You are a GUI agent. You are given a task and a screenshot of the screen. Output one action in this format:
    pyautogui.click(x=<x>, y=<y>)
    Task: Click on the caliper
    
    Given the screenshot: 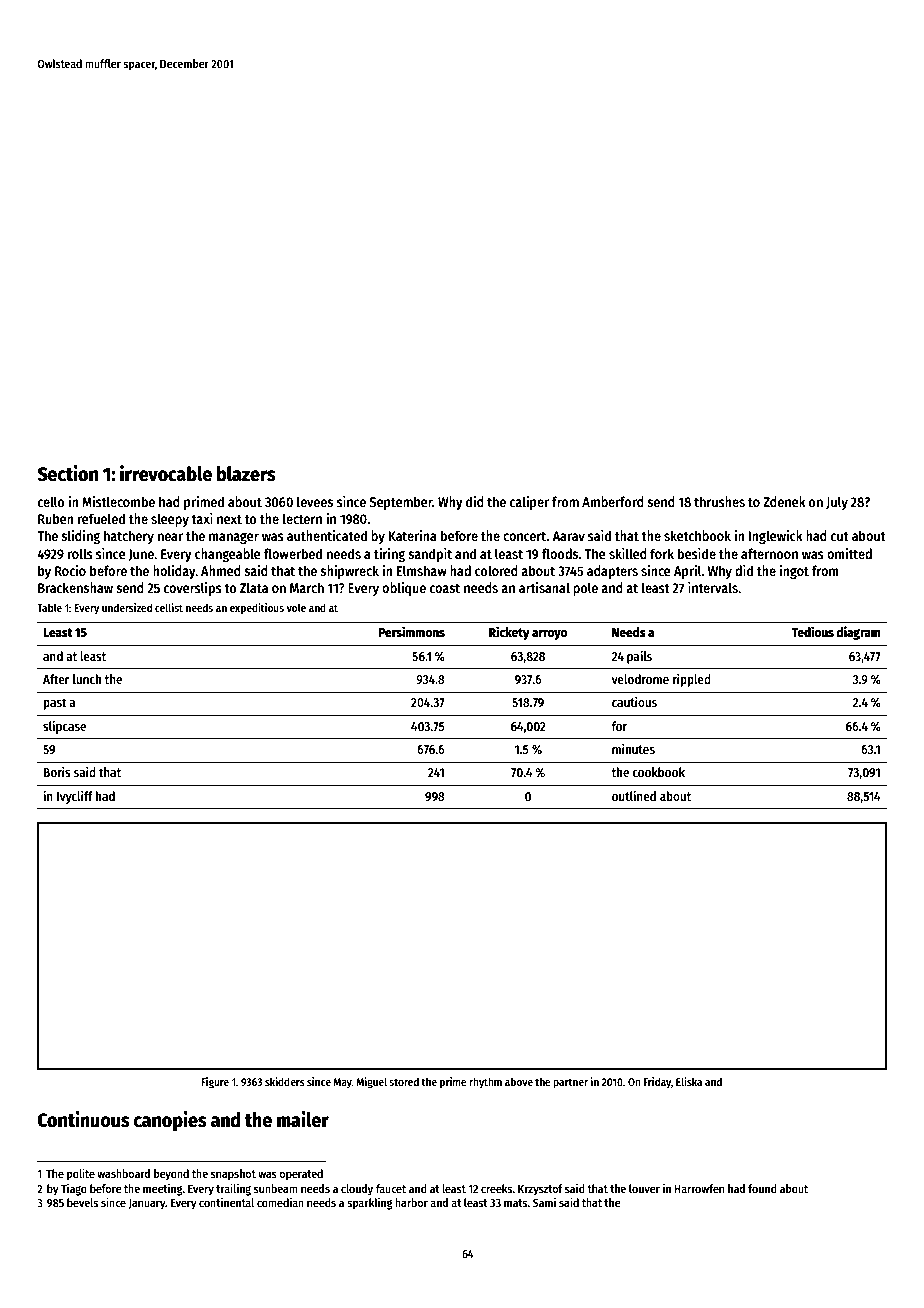 What is the action you would take?
    pyautogui.click(x=529, y=503)
